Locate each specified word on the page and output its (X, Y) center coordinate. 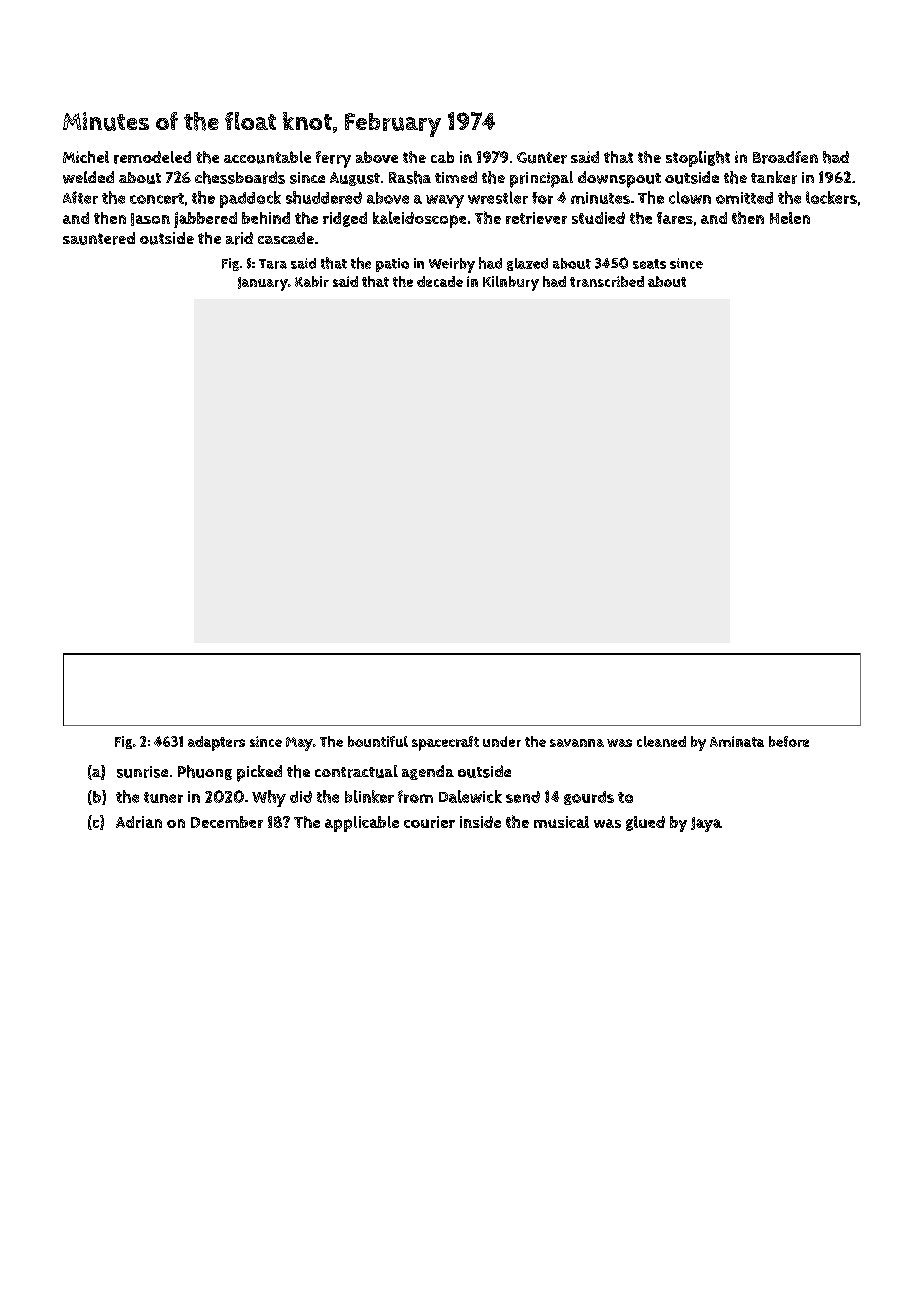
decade (440, 281)
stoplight (698, 159)
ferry (333, 159)
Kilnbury (511, 283)
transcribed (607, 281)
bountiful (378, 741)
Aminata (737, 741)
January (263, 284)
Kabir (312, 281)
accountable (267, 157)
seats (649, 264)
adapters (216, 743)
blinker (369, 796)
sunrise (142, 772)
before (789, 741)
